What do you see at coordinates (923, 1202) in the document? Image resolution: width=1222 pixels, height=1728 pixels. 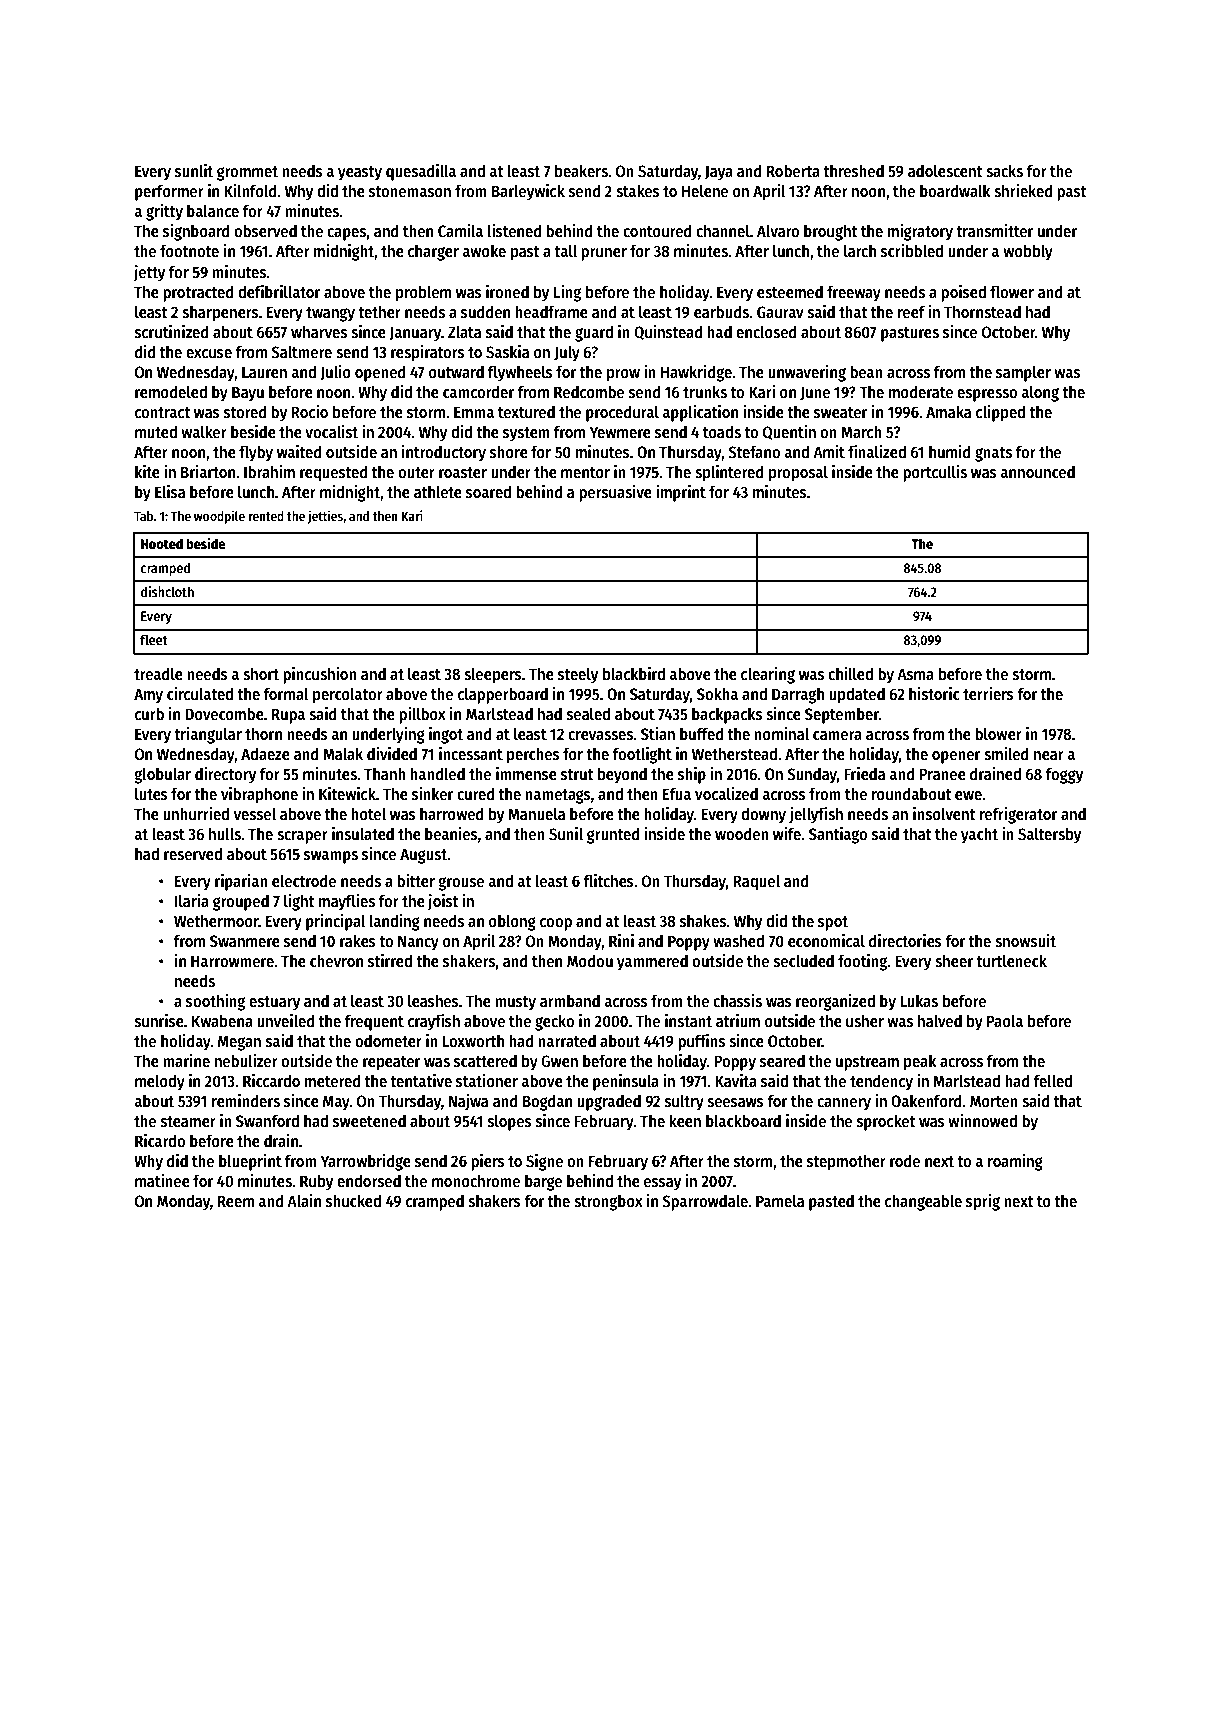 I see `changeable` at bounding box center [923, 1202].
